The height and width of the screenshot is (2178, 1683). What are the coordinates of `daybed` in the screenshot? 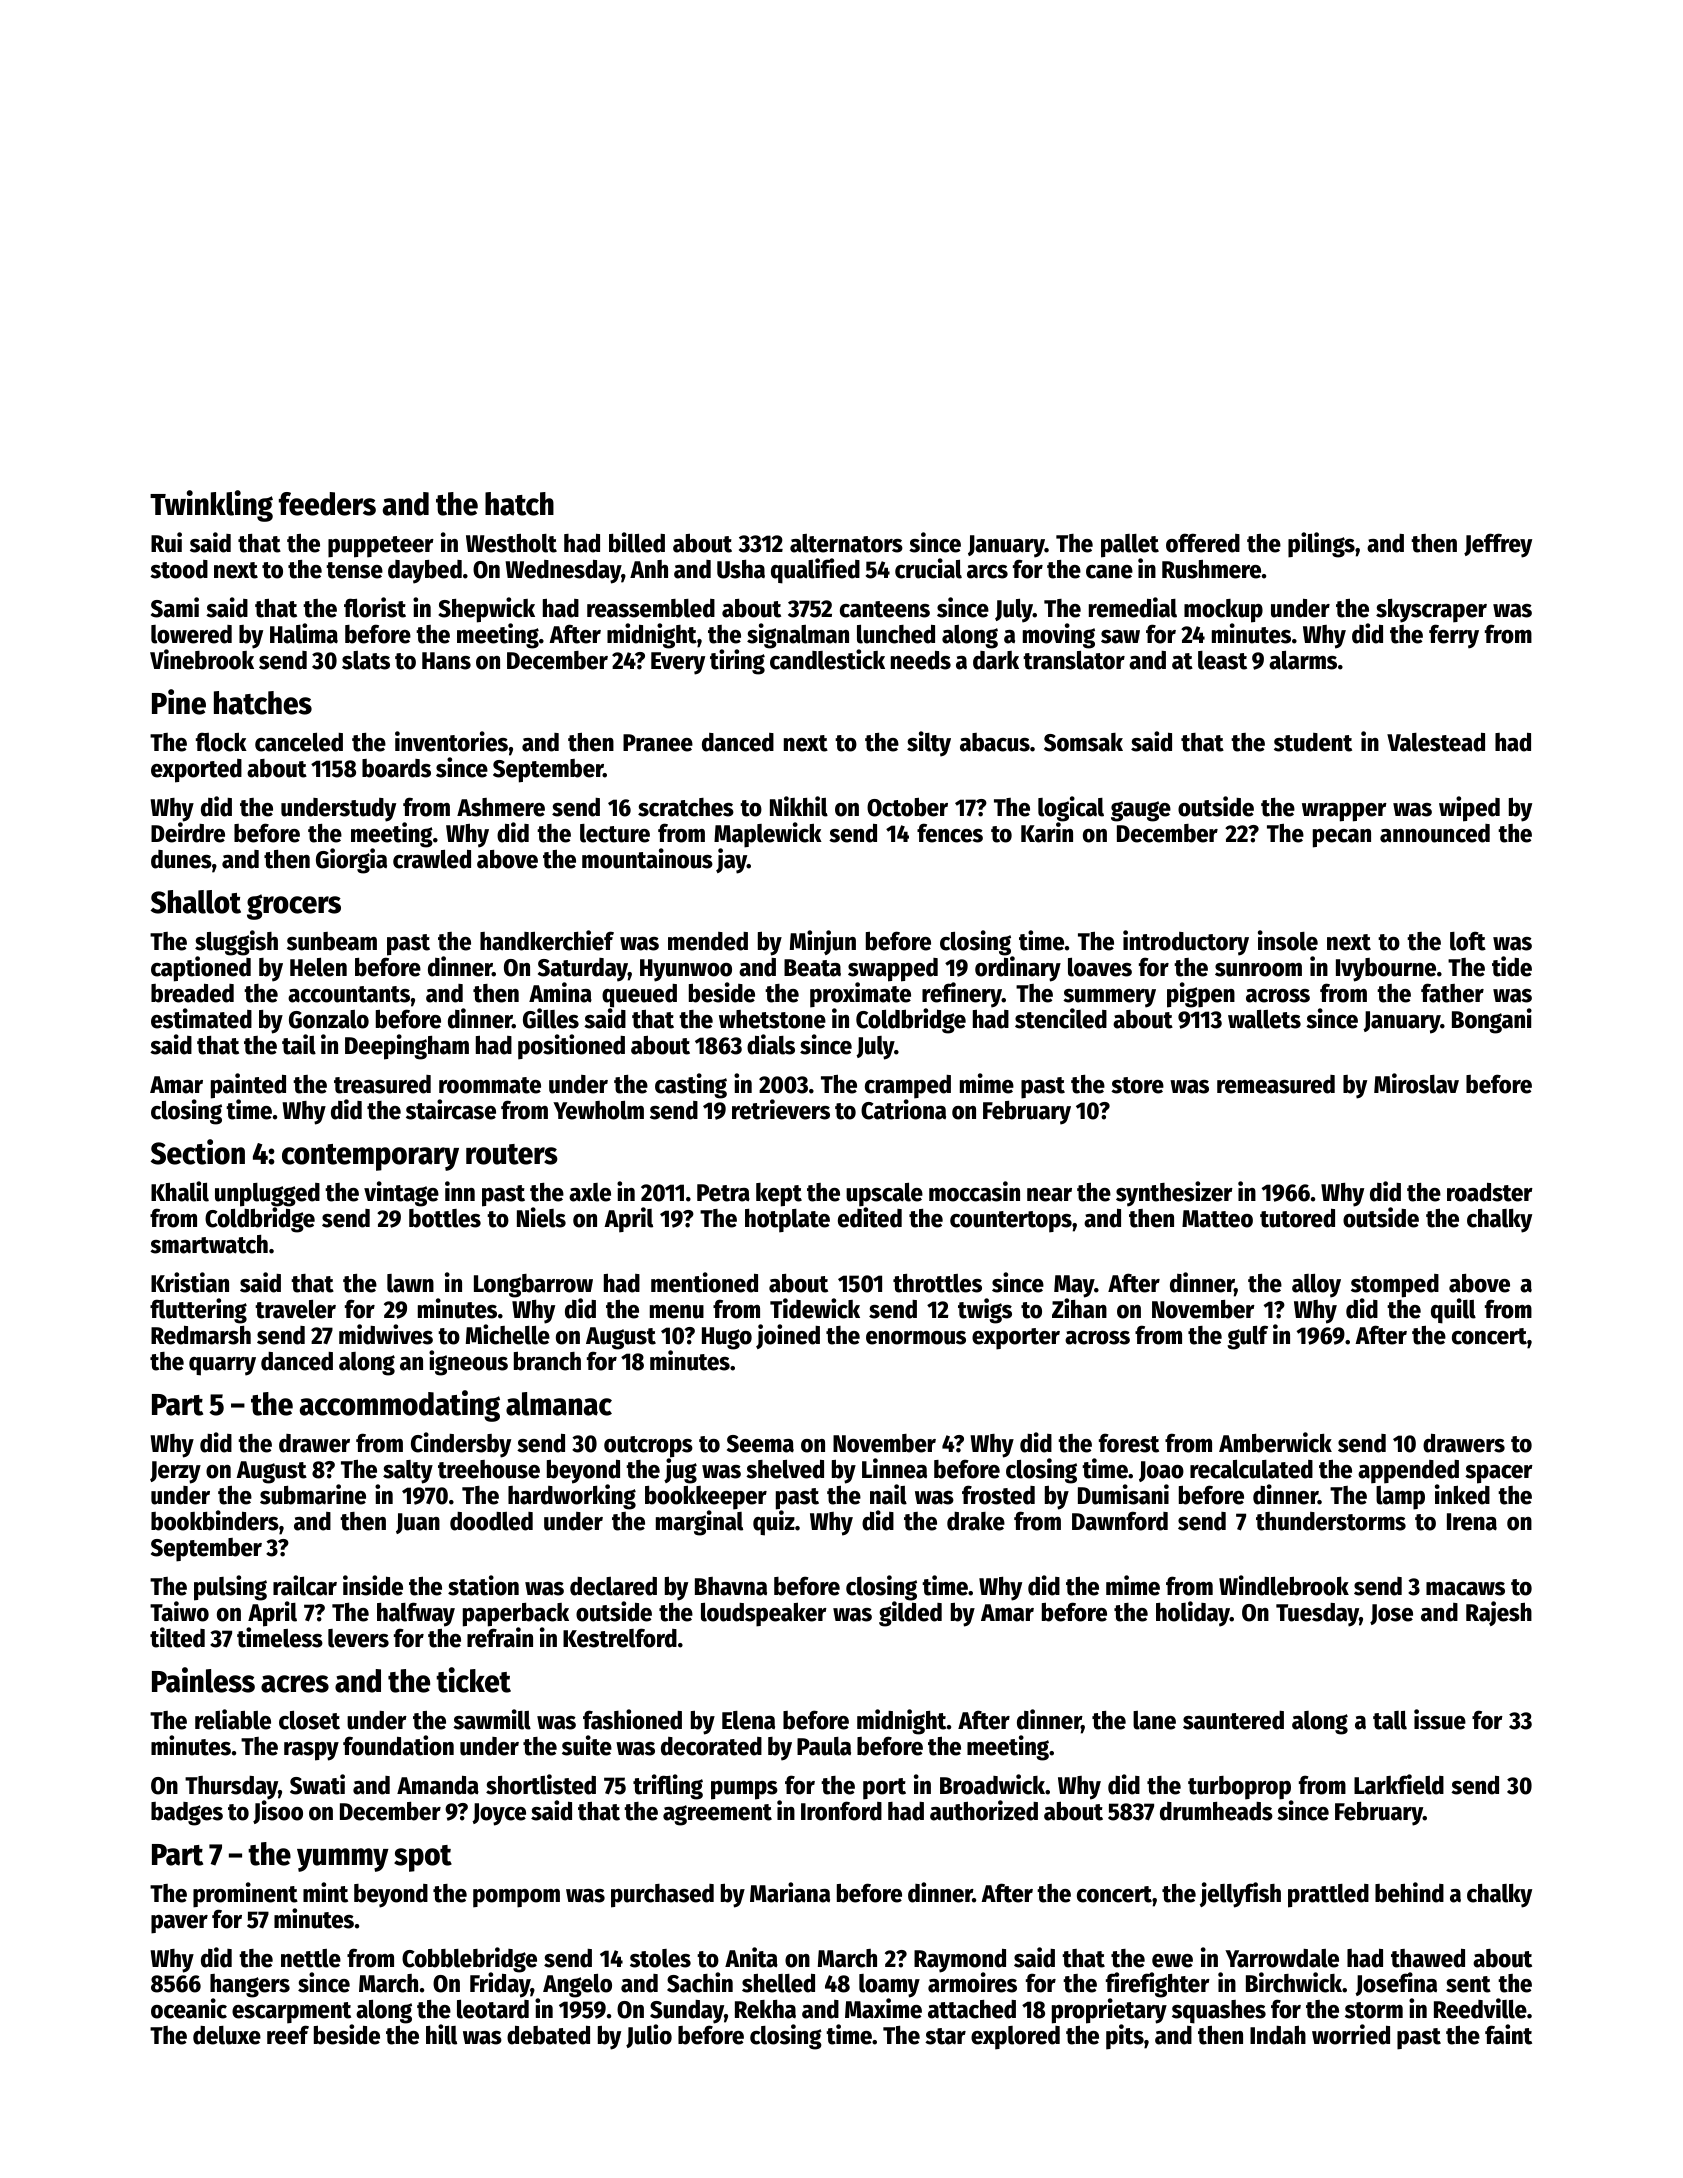 It's located at (425, 572).
